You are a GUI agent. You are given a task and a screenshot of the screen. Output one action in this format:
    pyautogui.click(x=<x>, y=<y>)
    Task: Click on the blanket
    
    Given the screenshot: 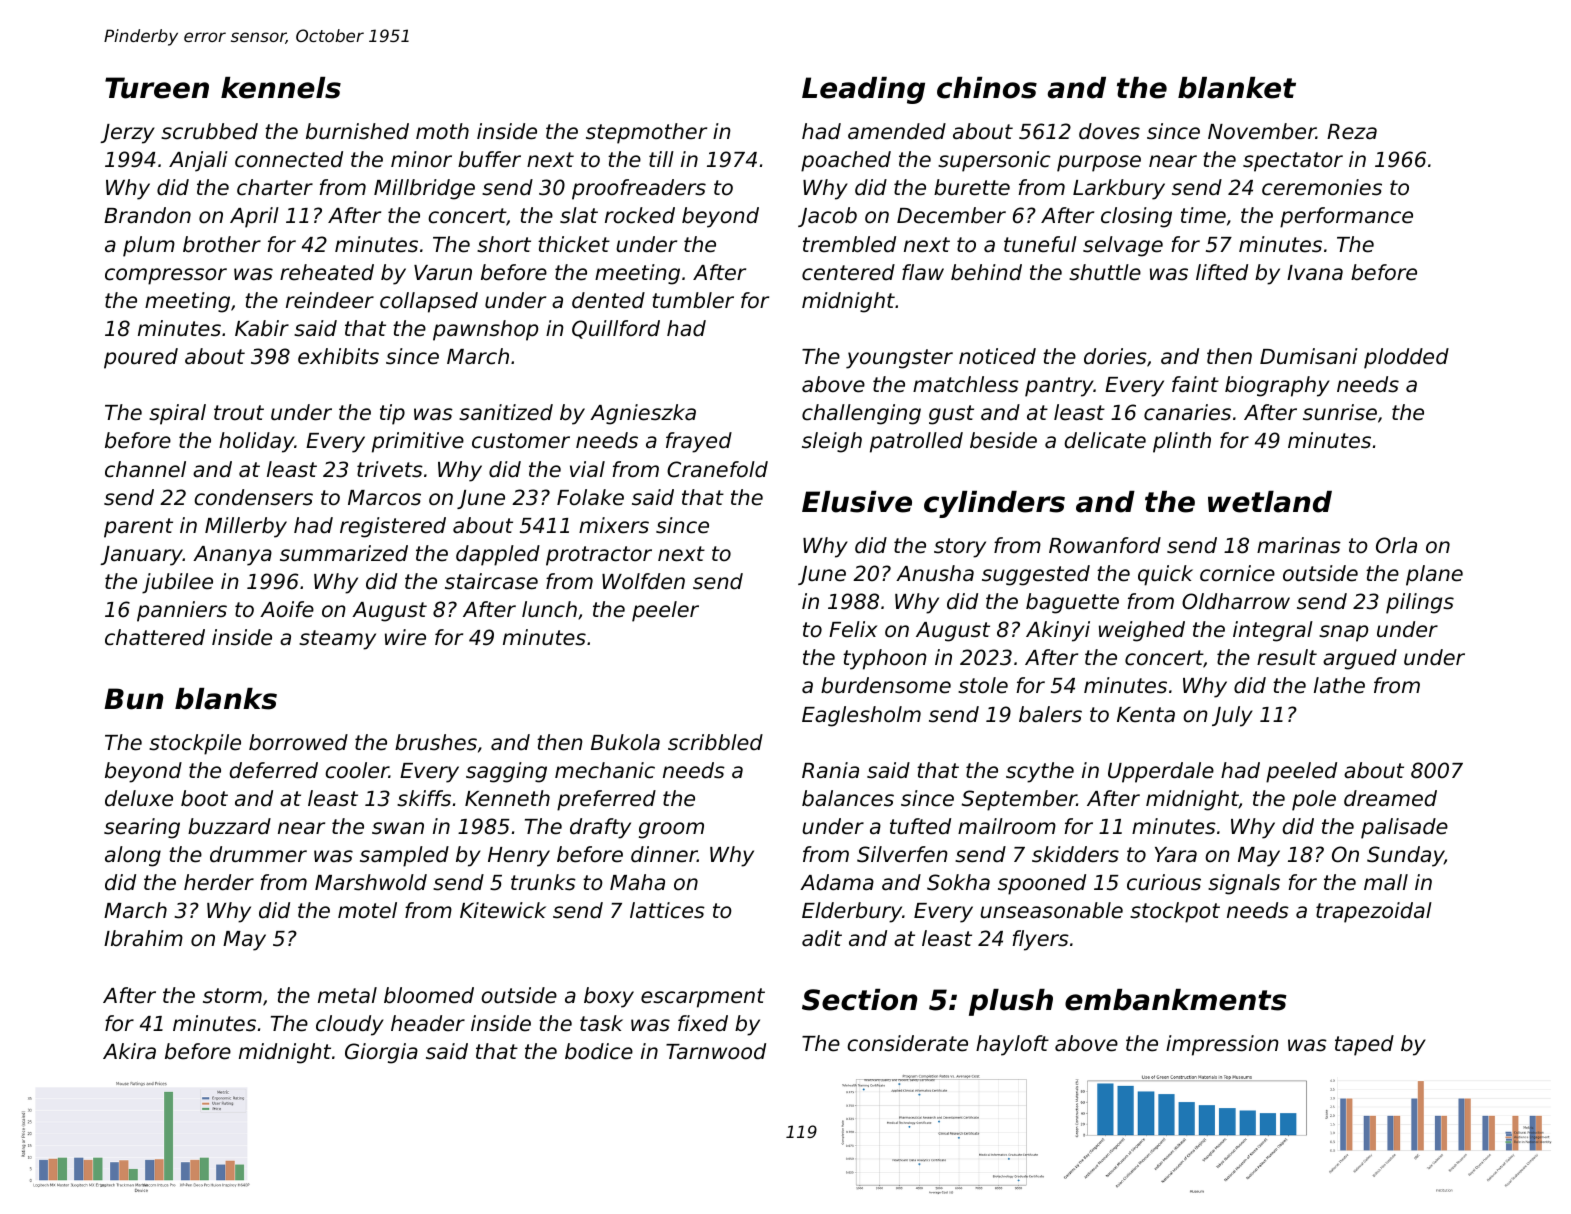 What is the action you would take?
    pyautogui.click(x=1237, y=88)
